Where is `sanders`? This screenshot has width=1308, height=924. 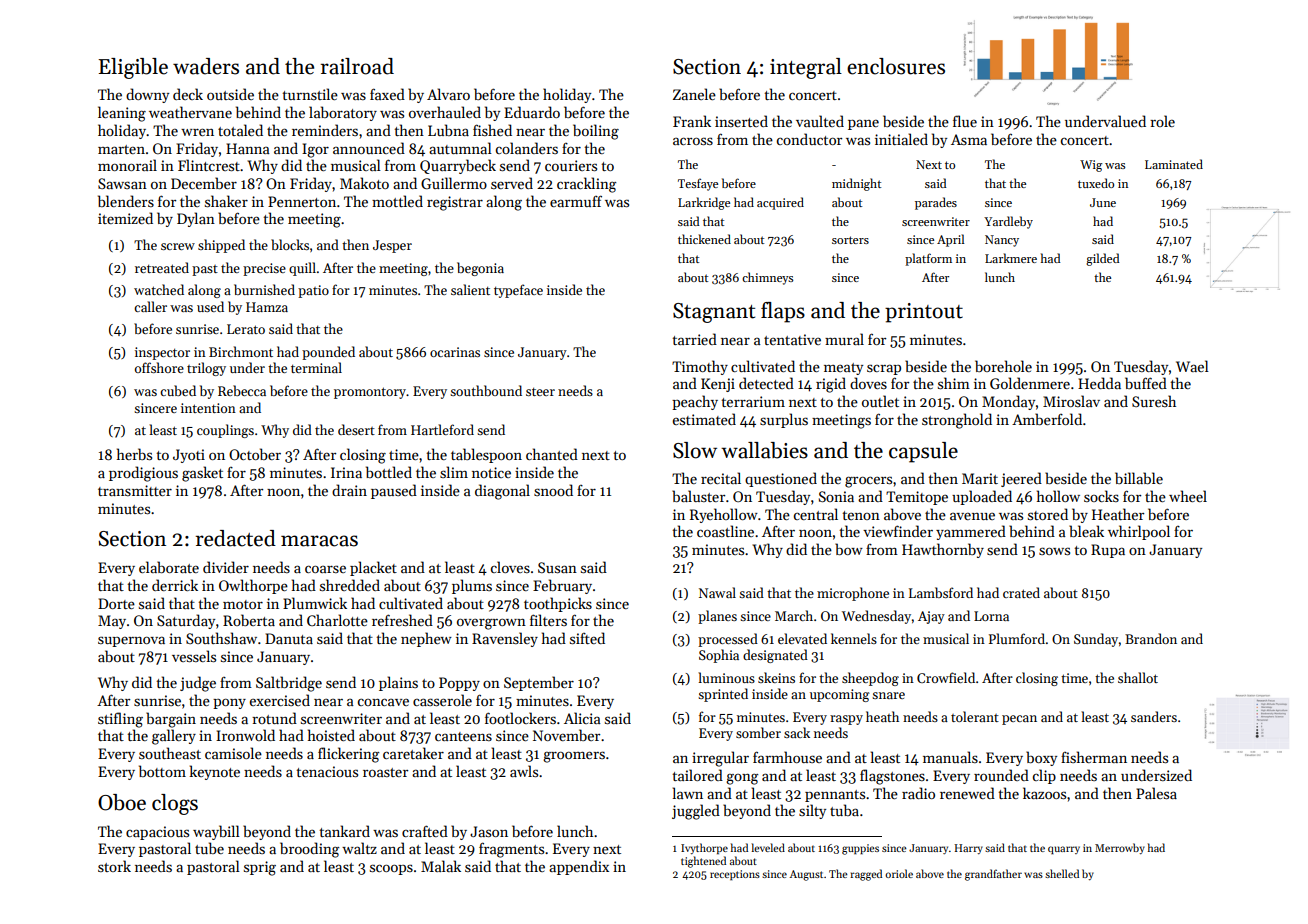
sanders is located at coordinates (1154, 716).
